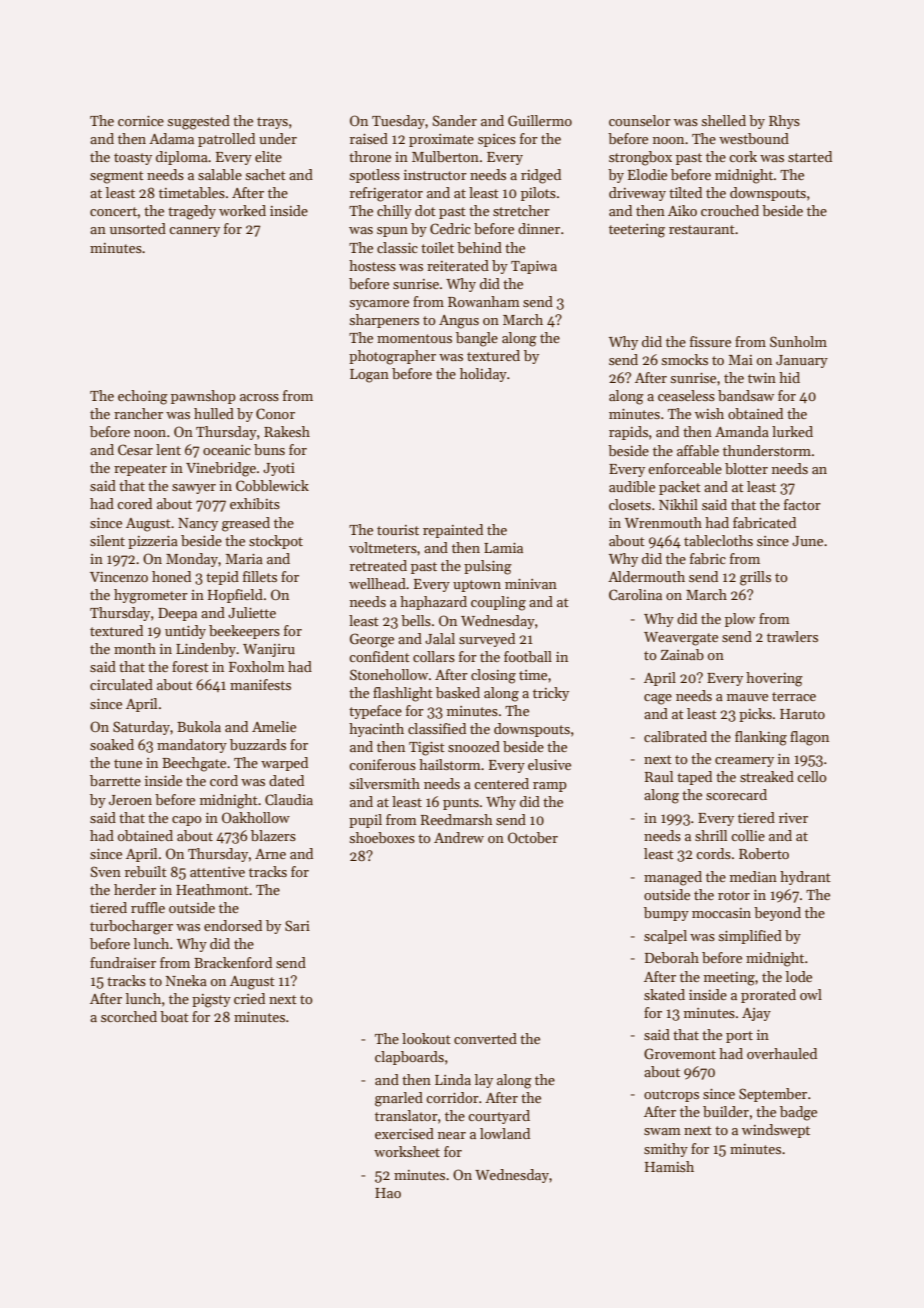  I want to click on turbocharger, so click(131, 927).
